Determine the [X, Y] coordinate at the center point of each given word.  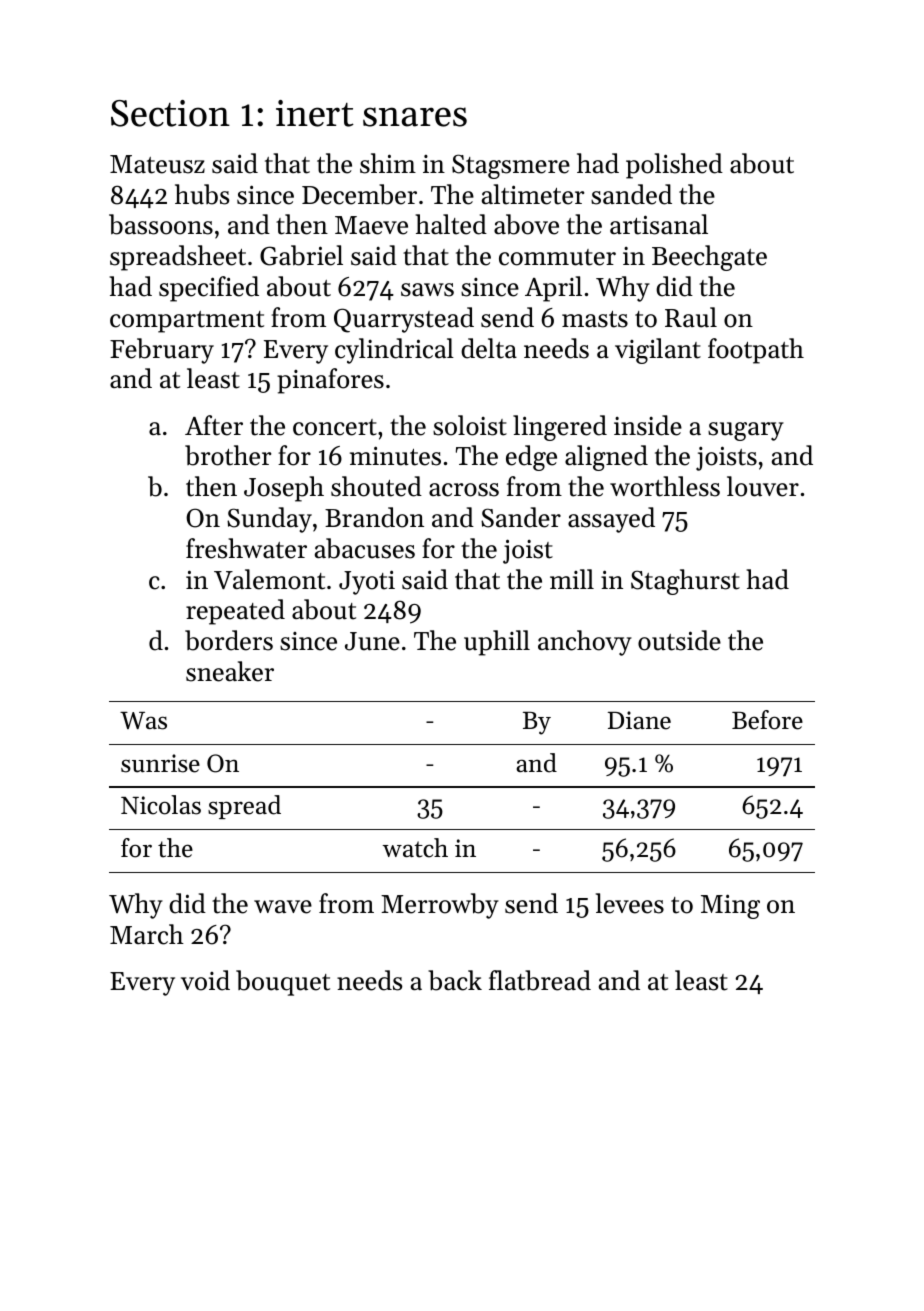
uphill [497, 643]
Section [170, 113]
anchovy [585, 643]
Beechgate [709, 258]
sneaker [230, 671]
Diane [639, 720]
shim [388, 163]
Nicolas [161, 805]
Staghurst [685, 582]
